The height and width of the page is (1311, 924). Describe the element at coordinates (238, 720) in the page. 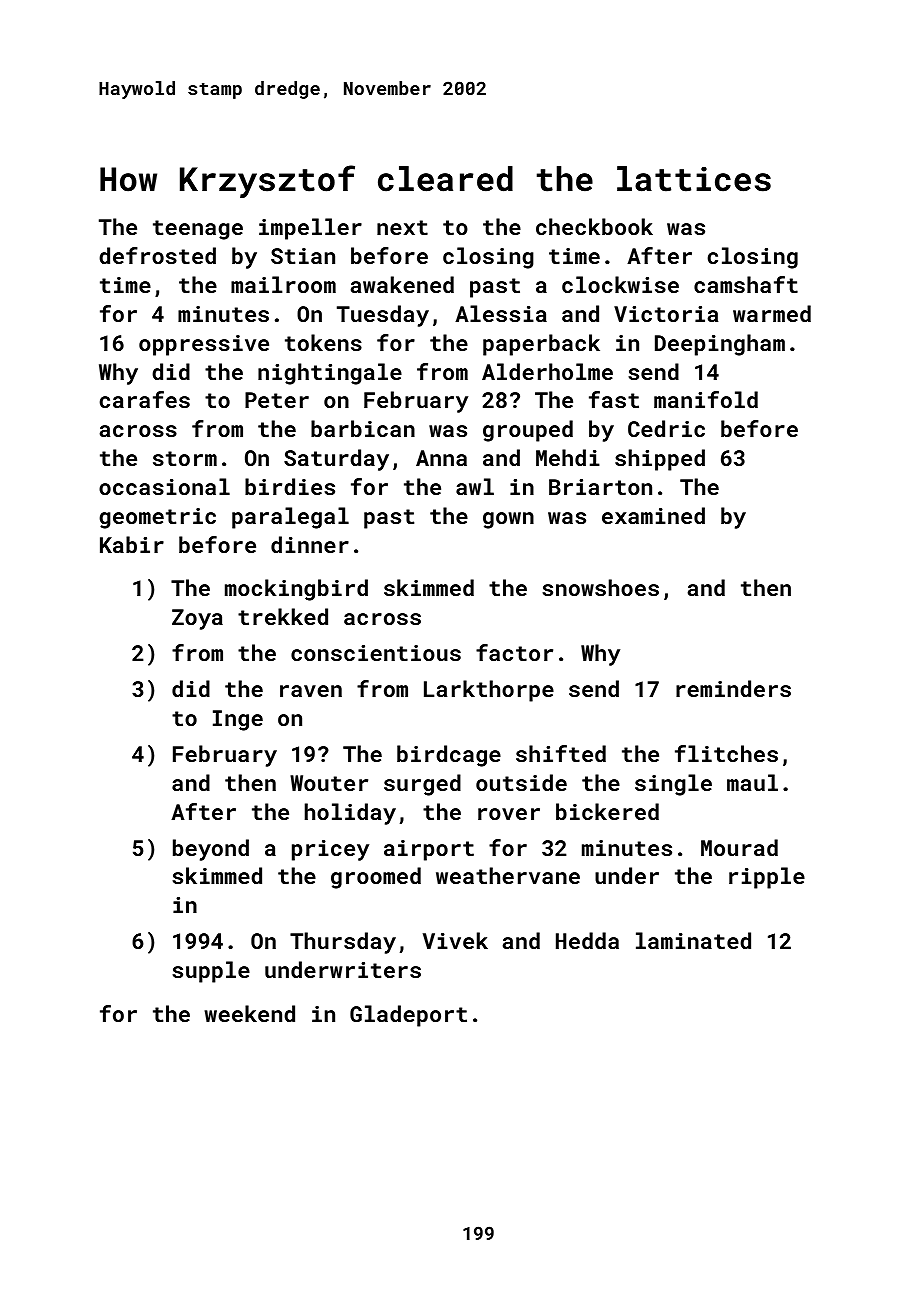

I see `Inge` at that location.
